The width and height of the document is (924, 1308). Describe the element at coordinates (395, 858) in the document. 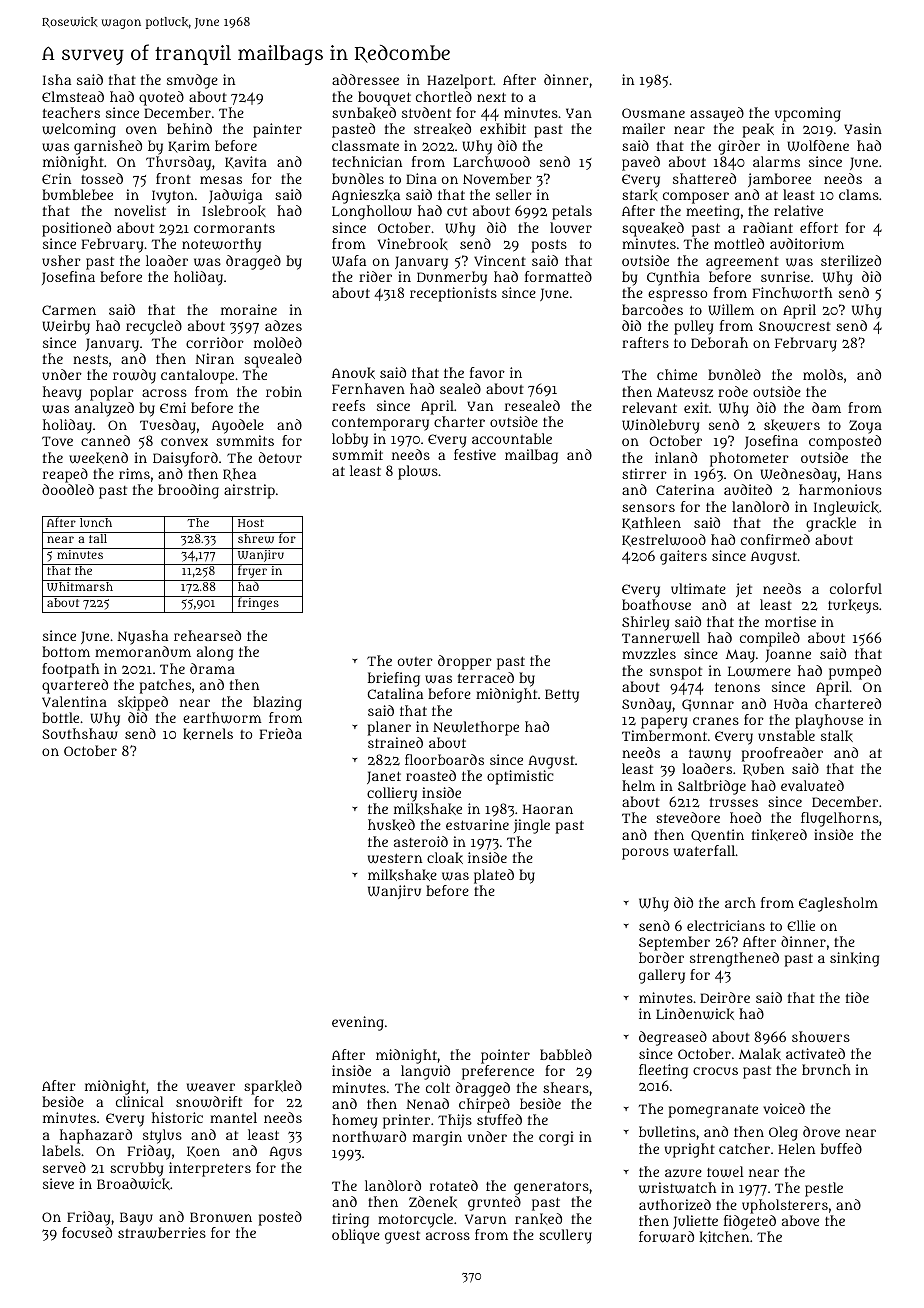

I see `western` at that location.
